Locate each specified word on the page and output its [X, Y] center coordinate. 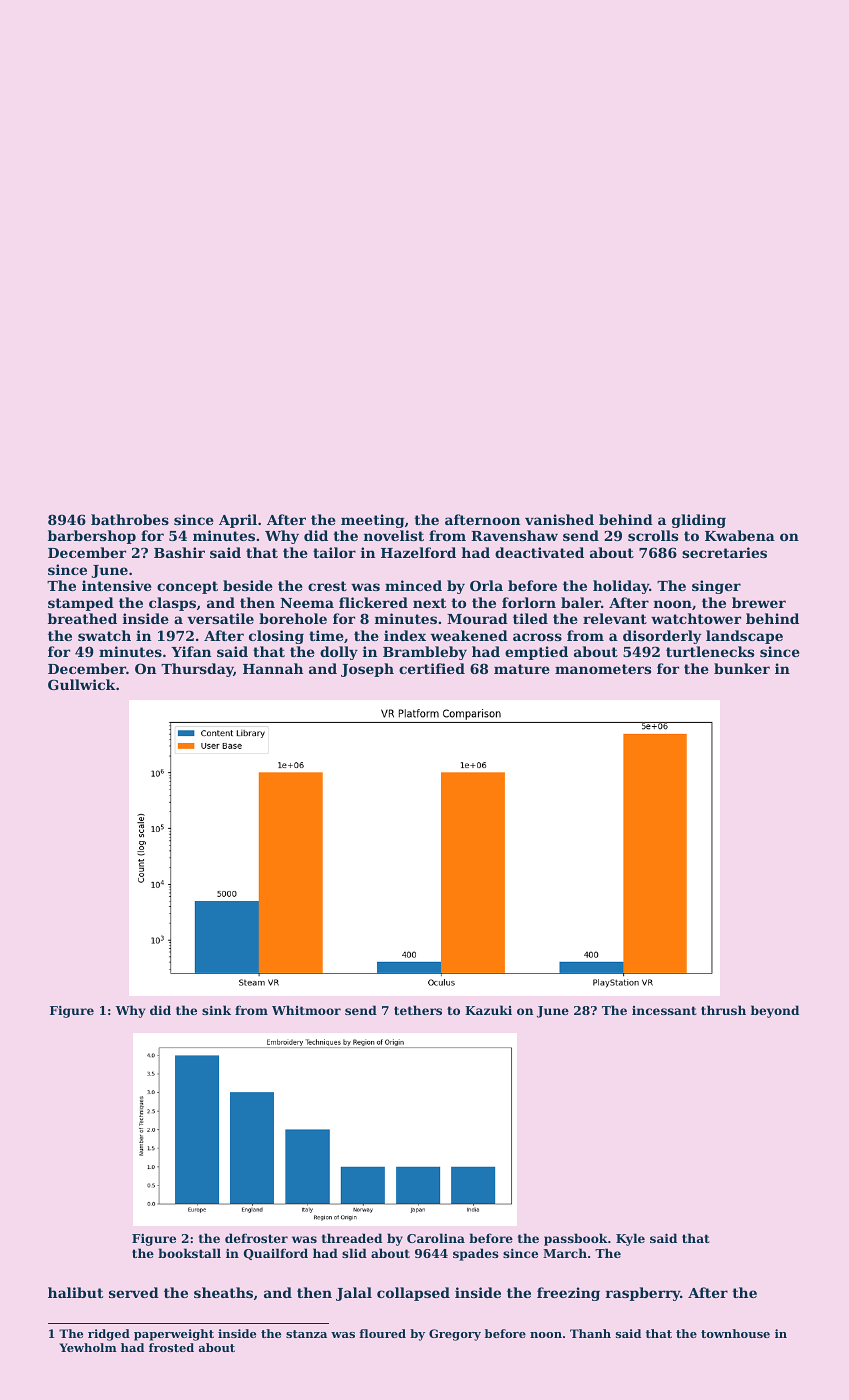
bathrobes [130, 519]
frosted [171, 1347]
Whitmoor [306, 1010]
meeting [372, 521]
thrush [723, 1010]
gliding [699, 521]
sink [216, 1010]
